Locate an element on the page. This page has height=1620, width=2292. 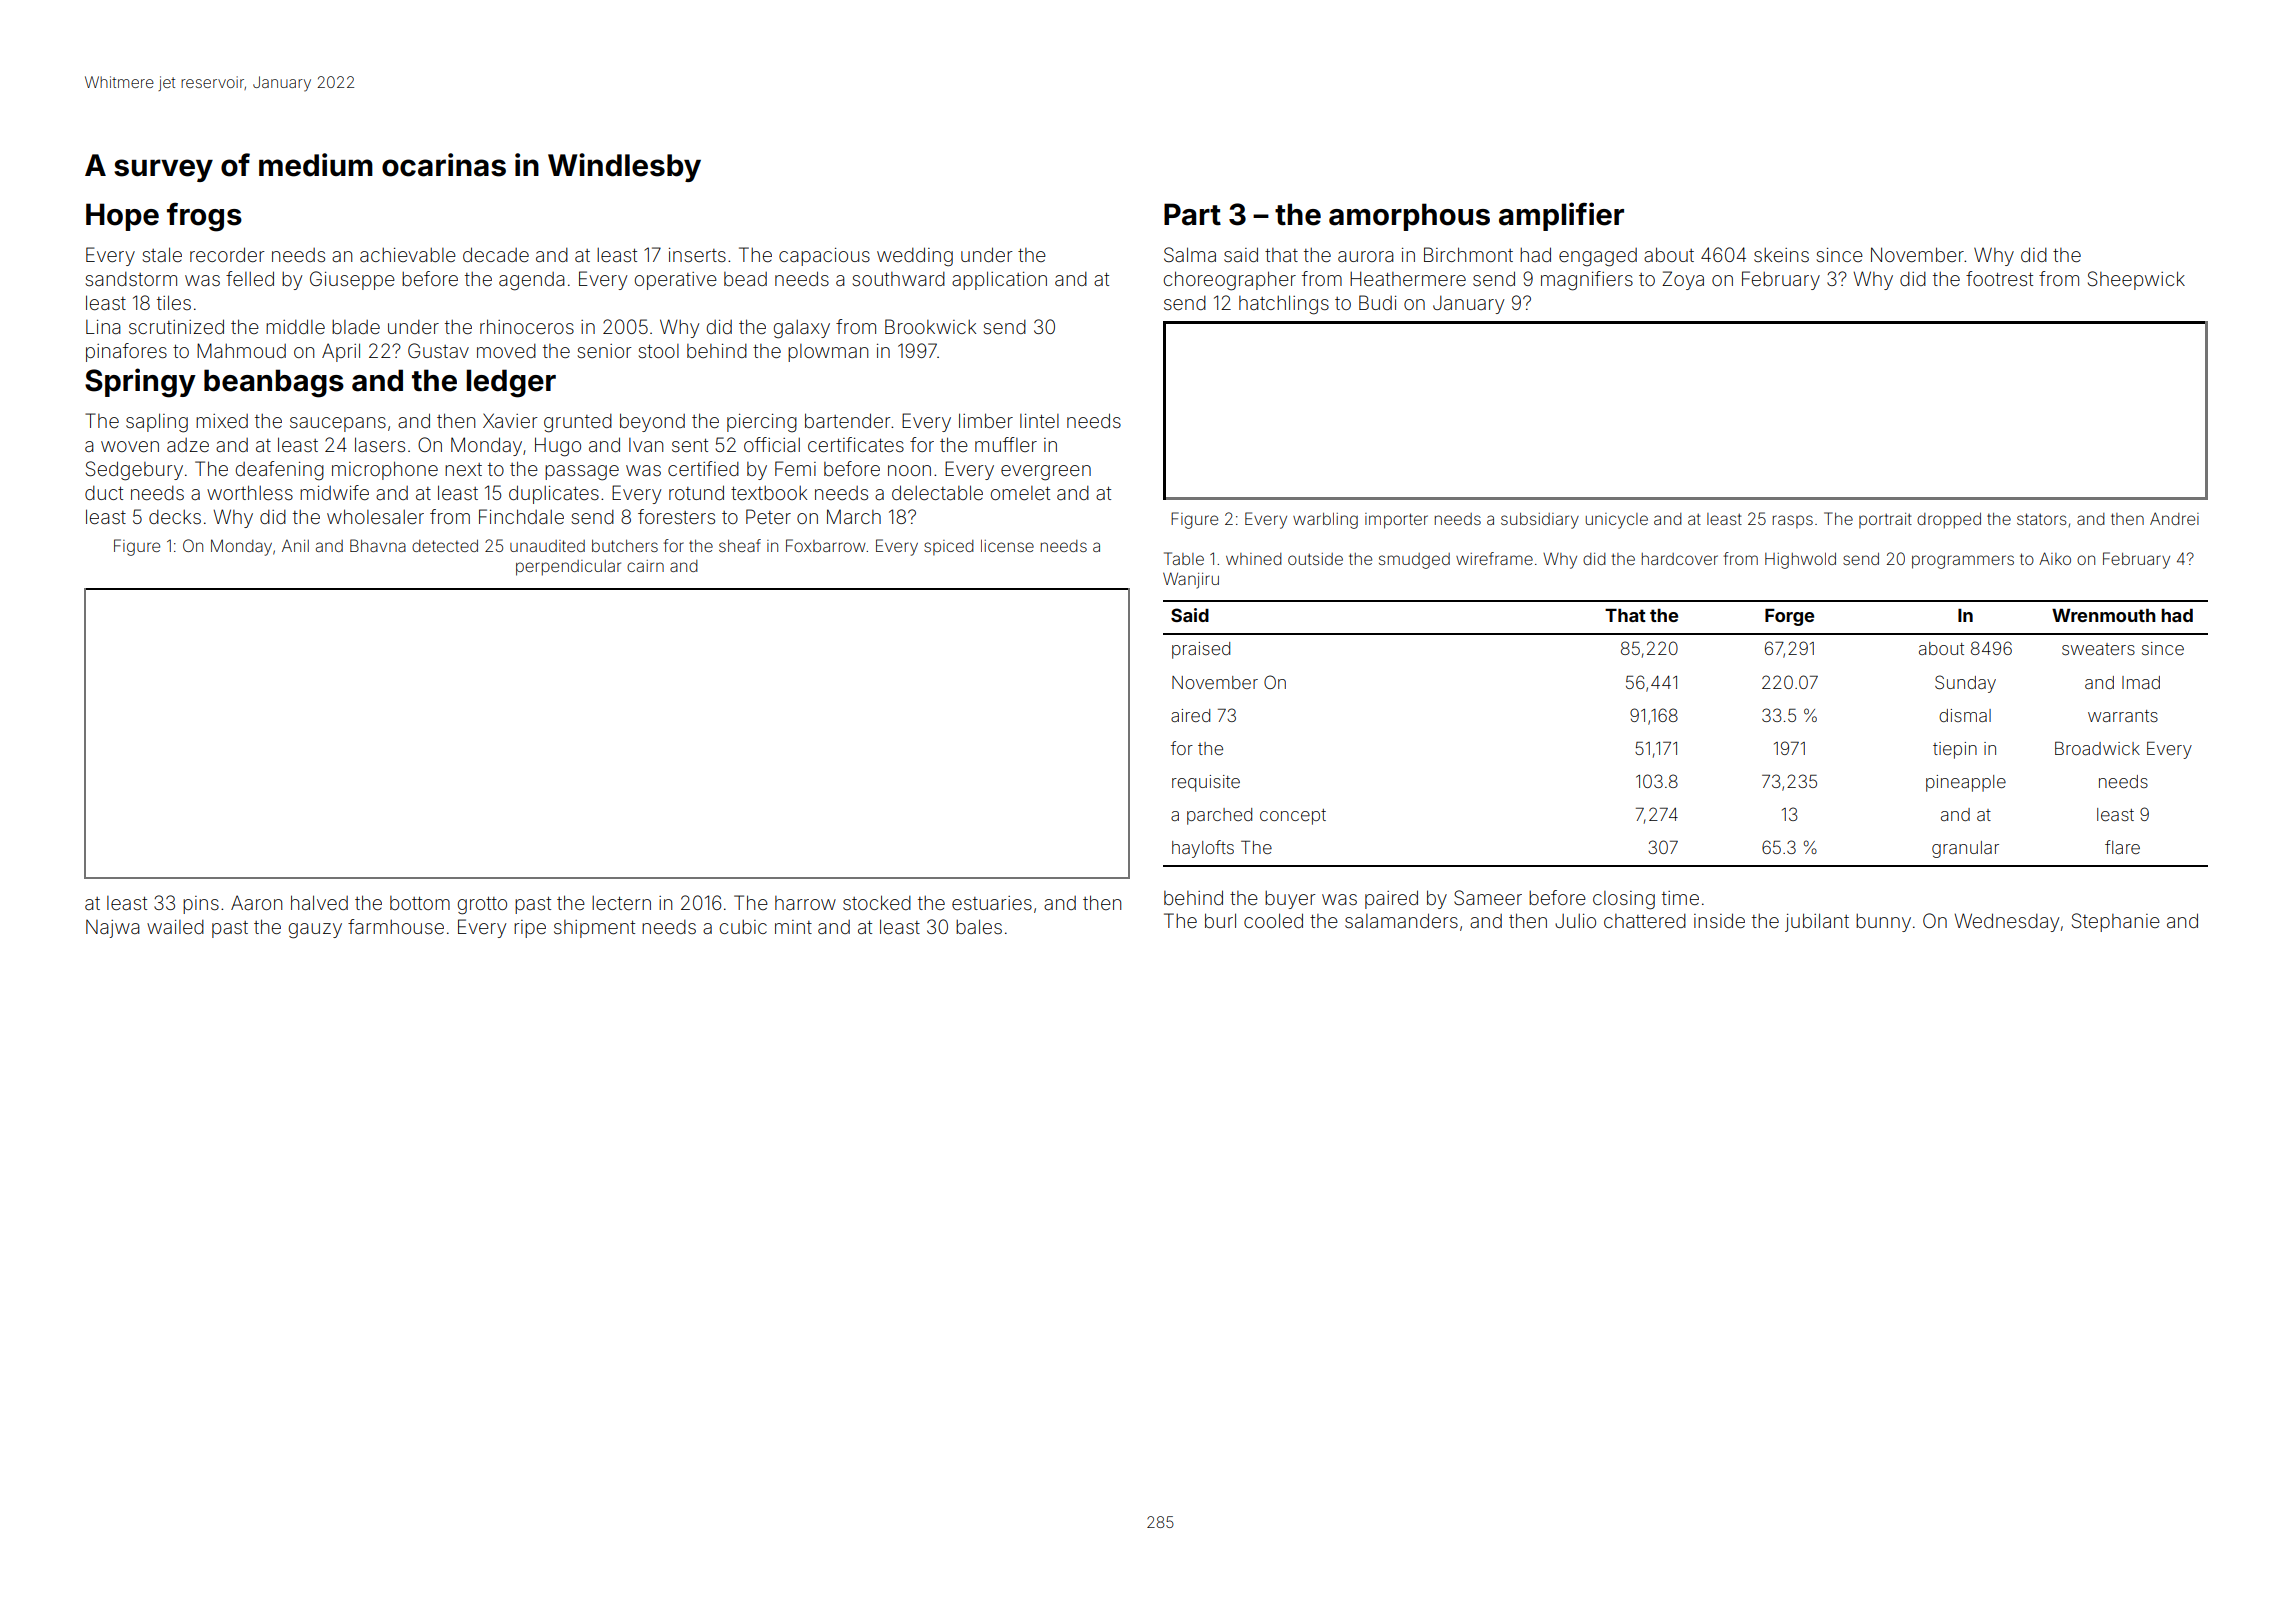
mixed is located at coordinates (222, 421).
